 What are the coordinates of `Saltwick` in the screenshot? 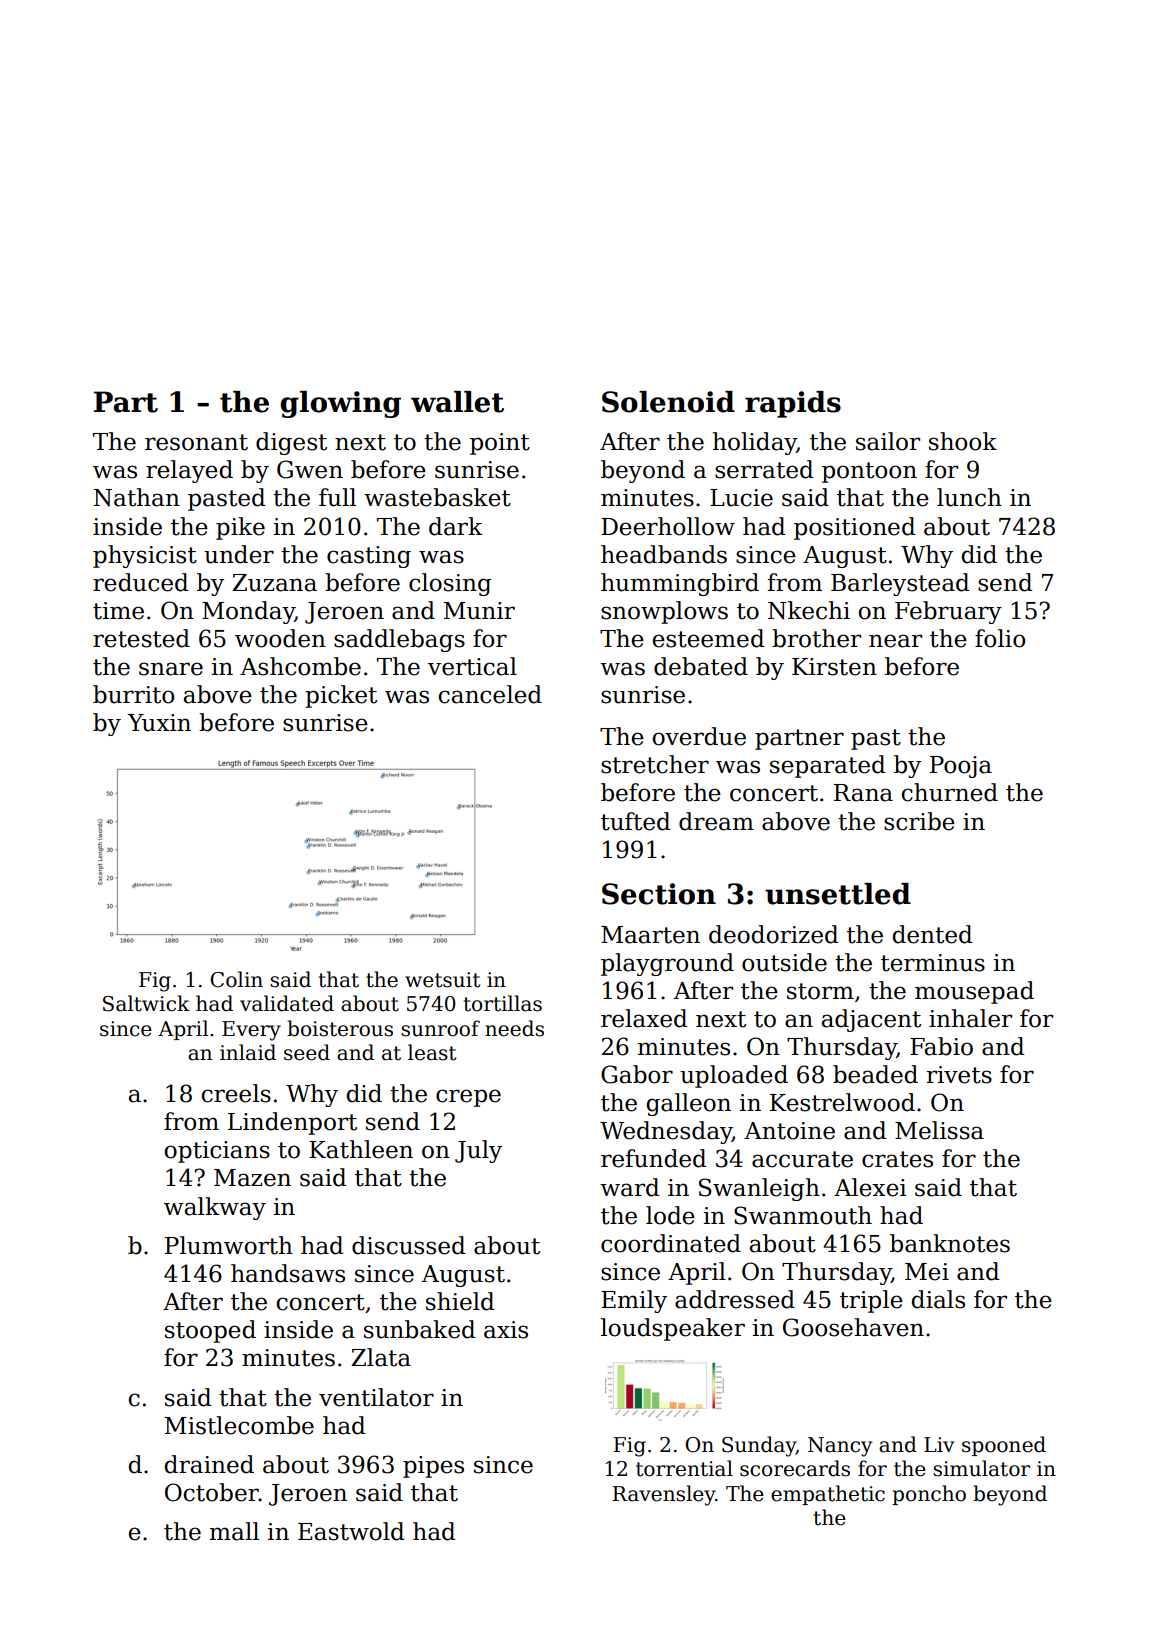 It's located at (146, 1003).
